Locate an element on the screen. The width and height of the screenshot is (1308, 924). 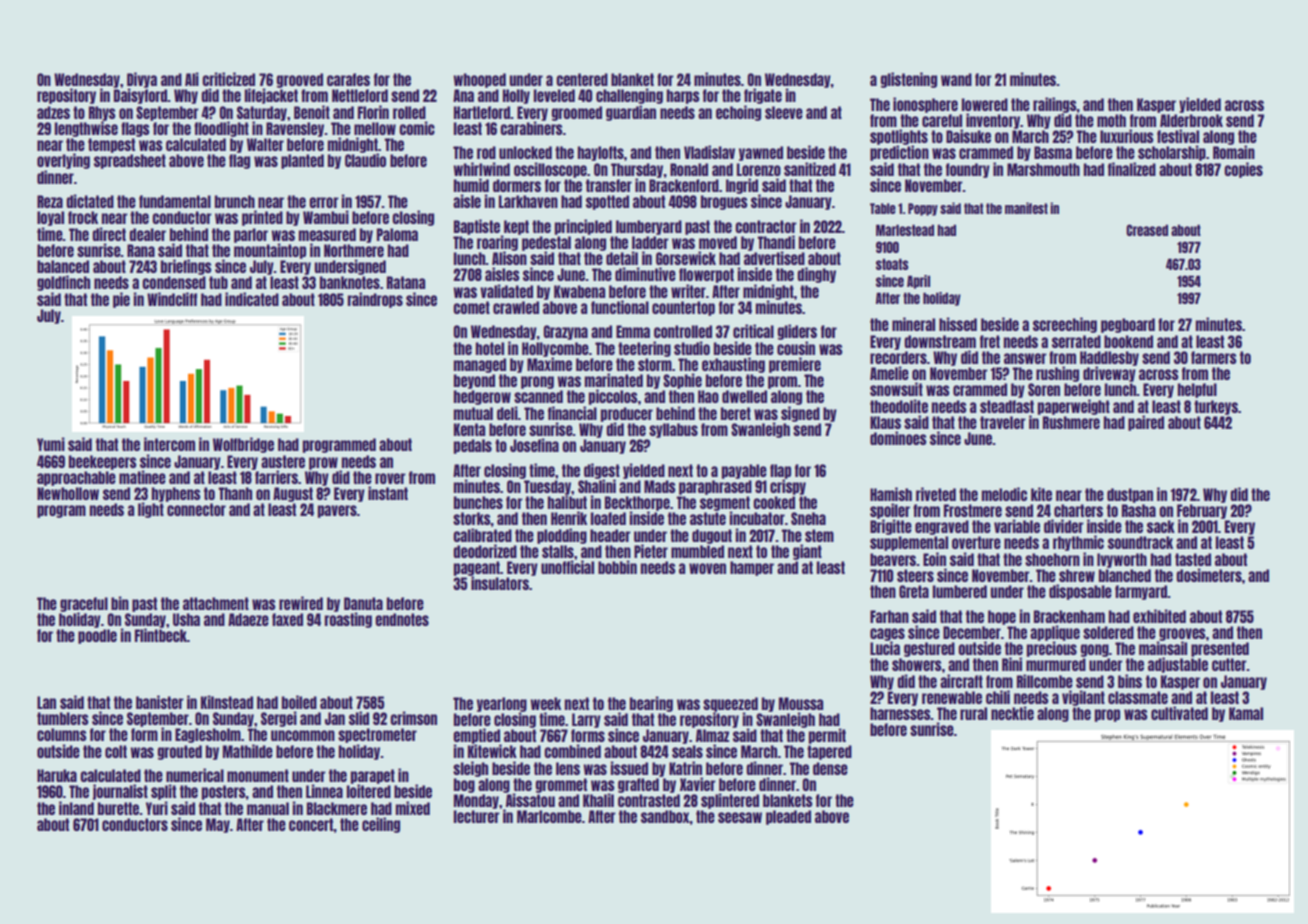
connector is located at coordinates (196, 509).
